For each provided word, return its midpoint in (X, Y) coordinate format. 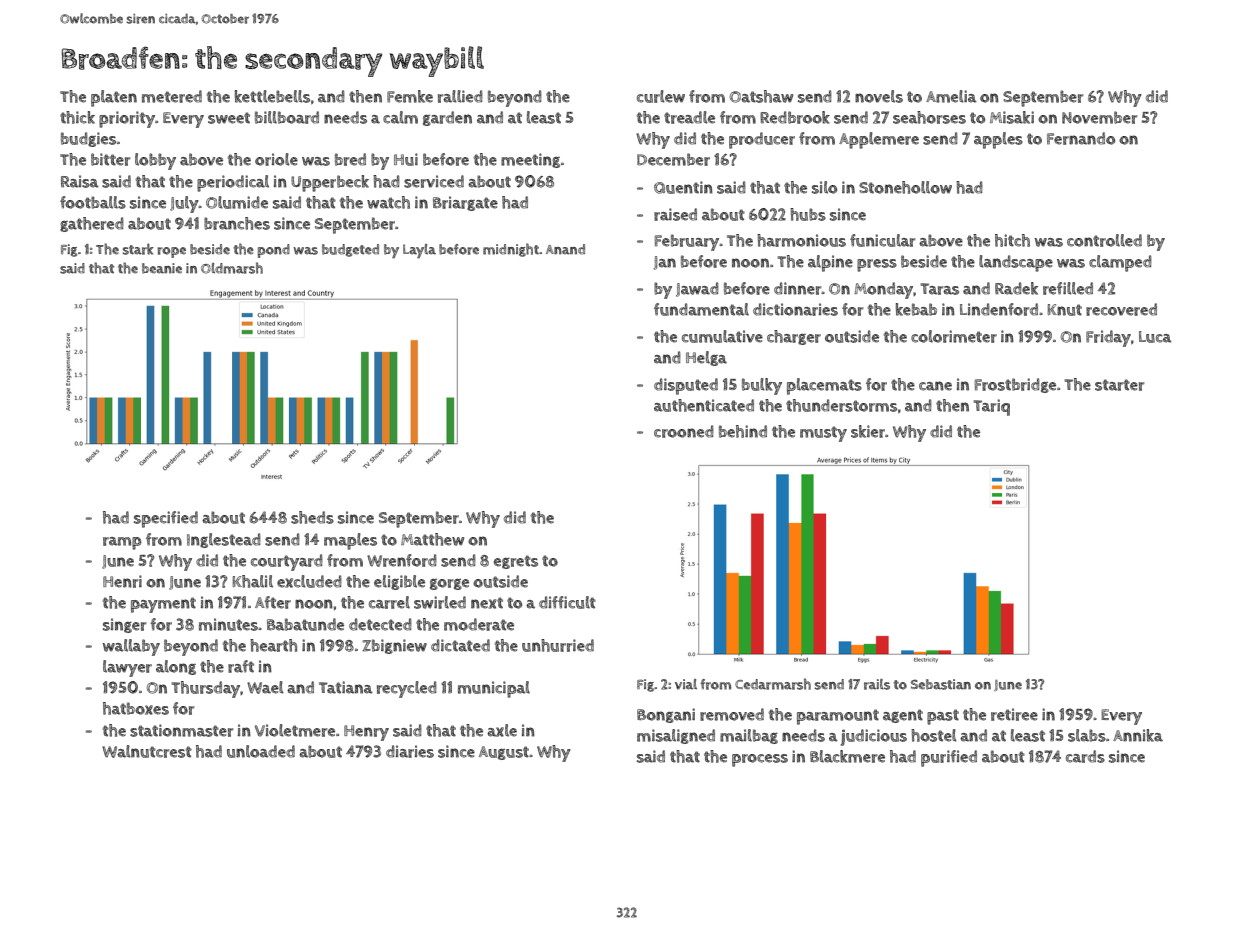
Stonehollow (905, 187)
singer (124, 625)
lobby (155, 161)
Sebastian (941, 684)
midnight (511, 250)
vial (686, 684)
